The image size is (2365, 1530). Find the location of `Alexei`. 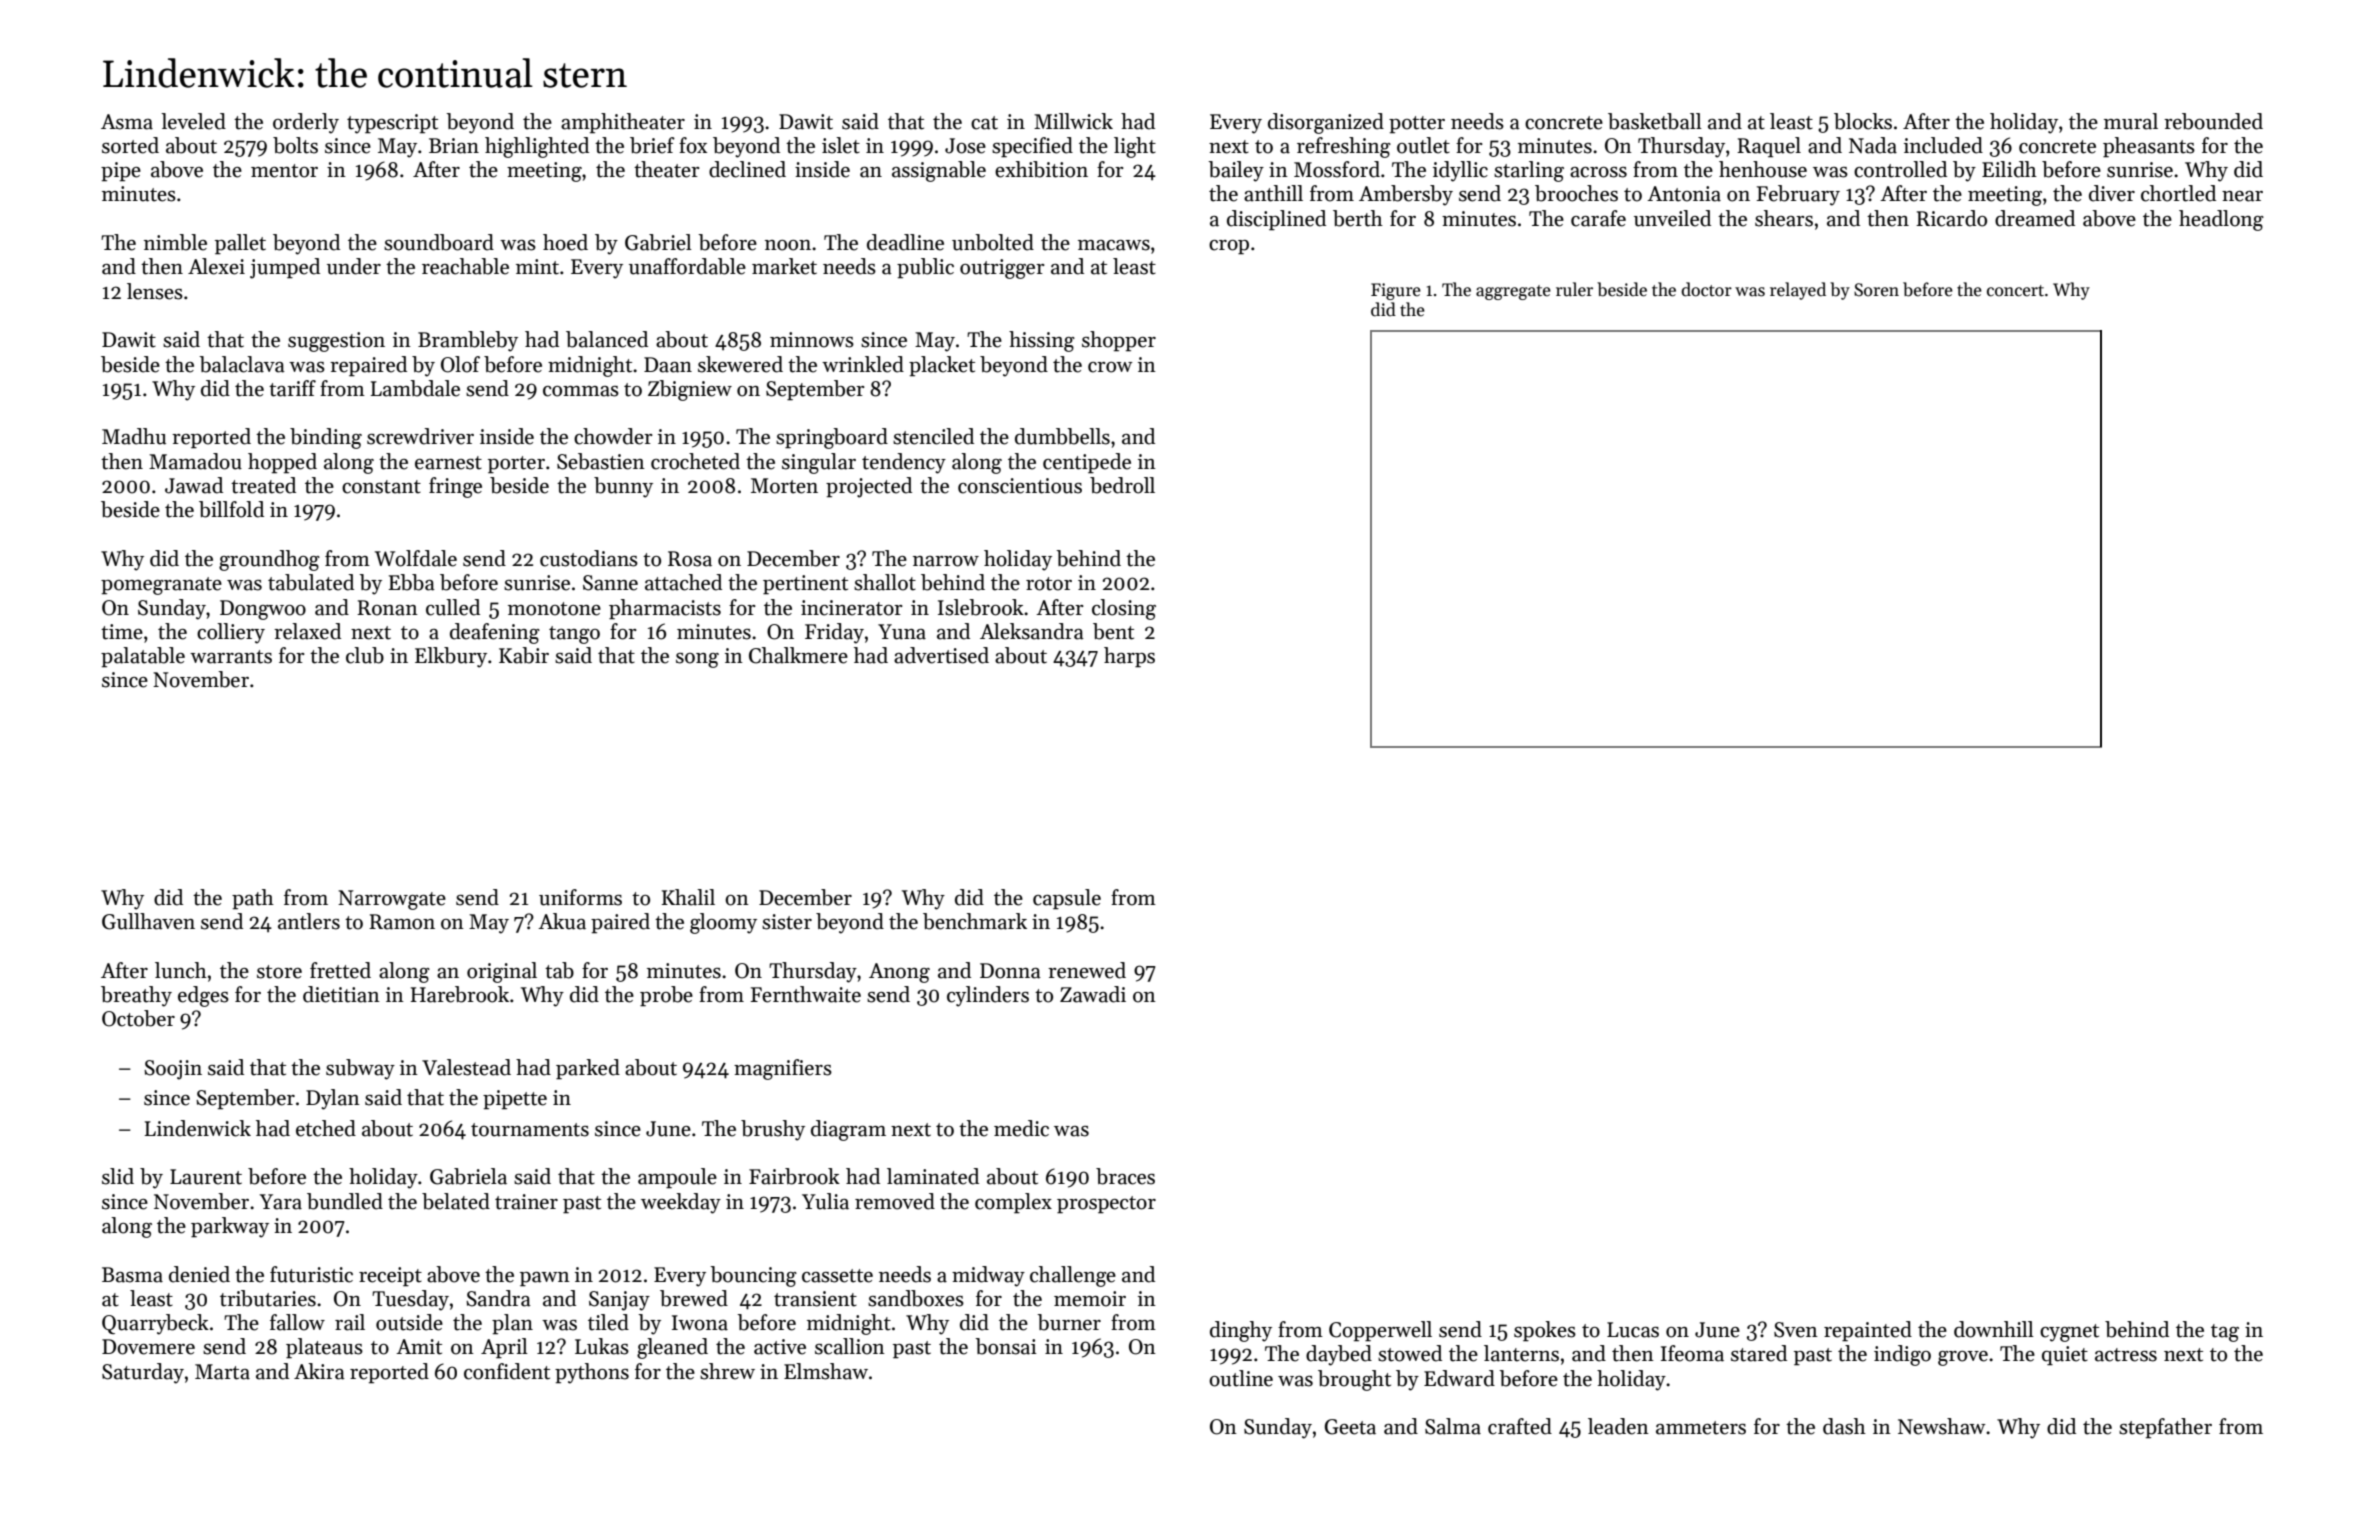

Alexei is located at coordinates (216, 266).
